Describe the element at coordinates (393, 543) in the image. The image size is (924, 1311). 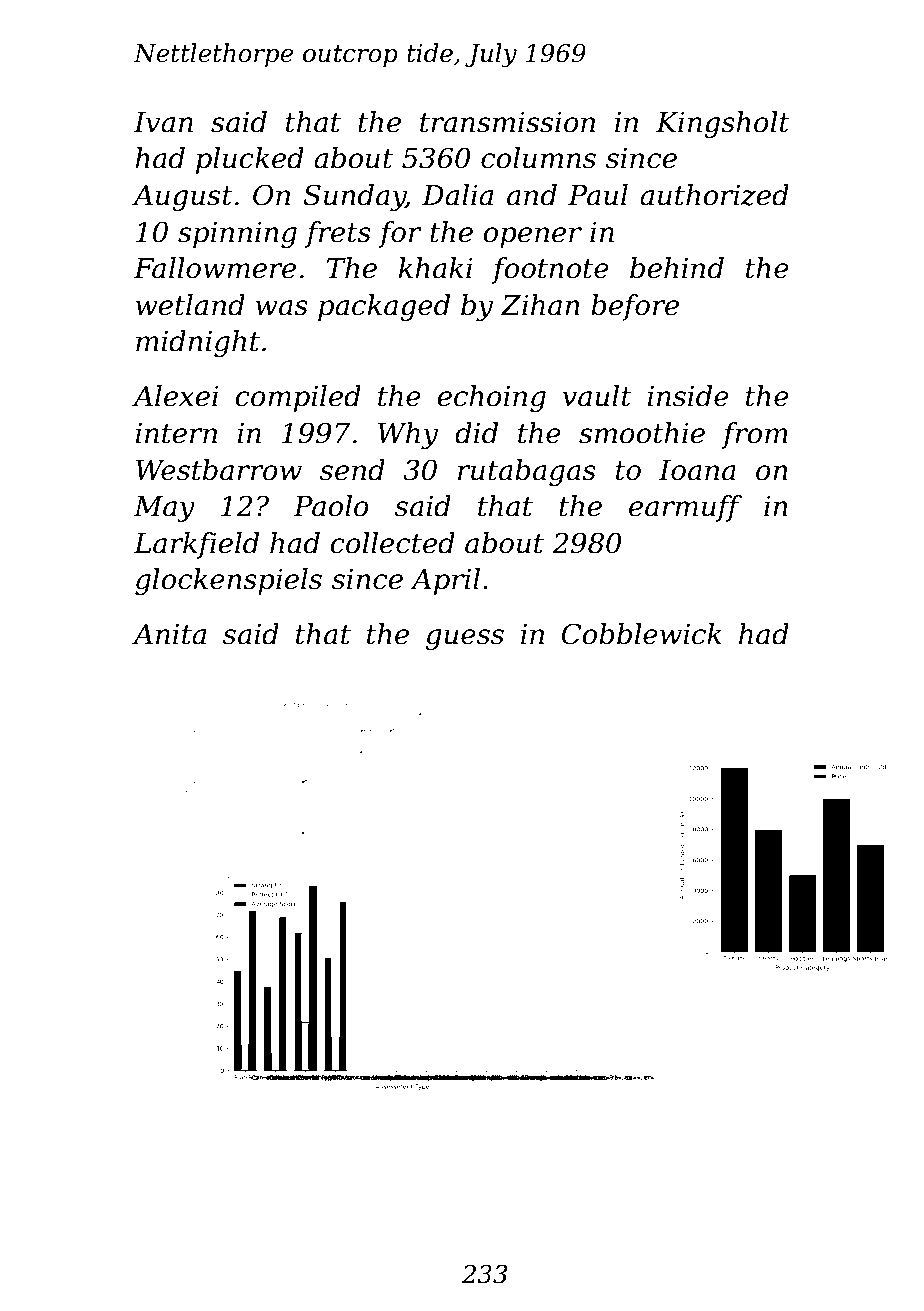
I see `collected` at that location.
